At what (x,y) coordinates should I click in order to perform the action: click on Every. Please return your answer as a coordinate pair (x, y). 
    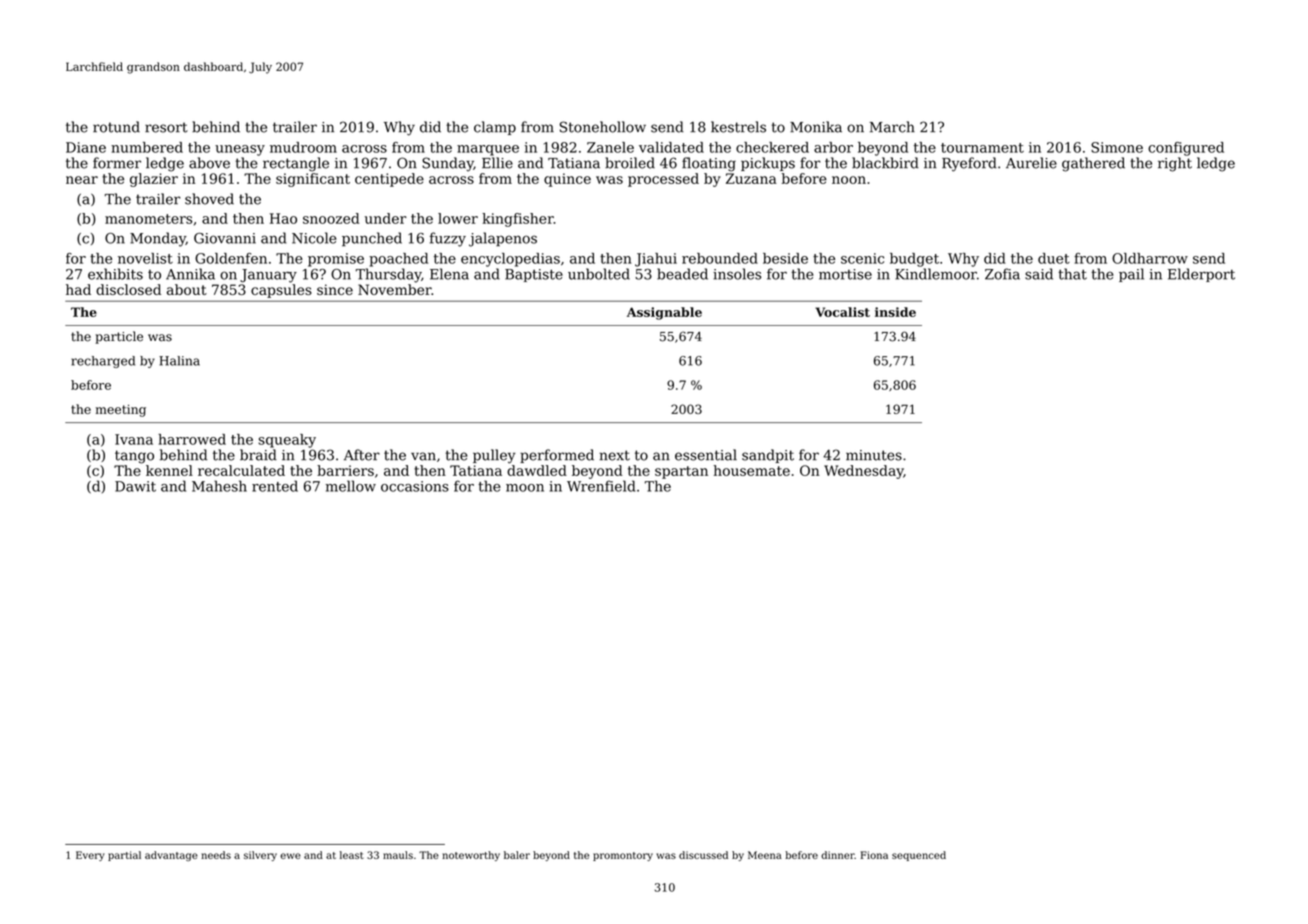
    Looking at the image, I should click on (90, 856).
